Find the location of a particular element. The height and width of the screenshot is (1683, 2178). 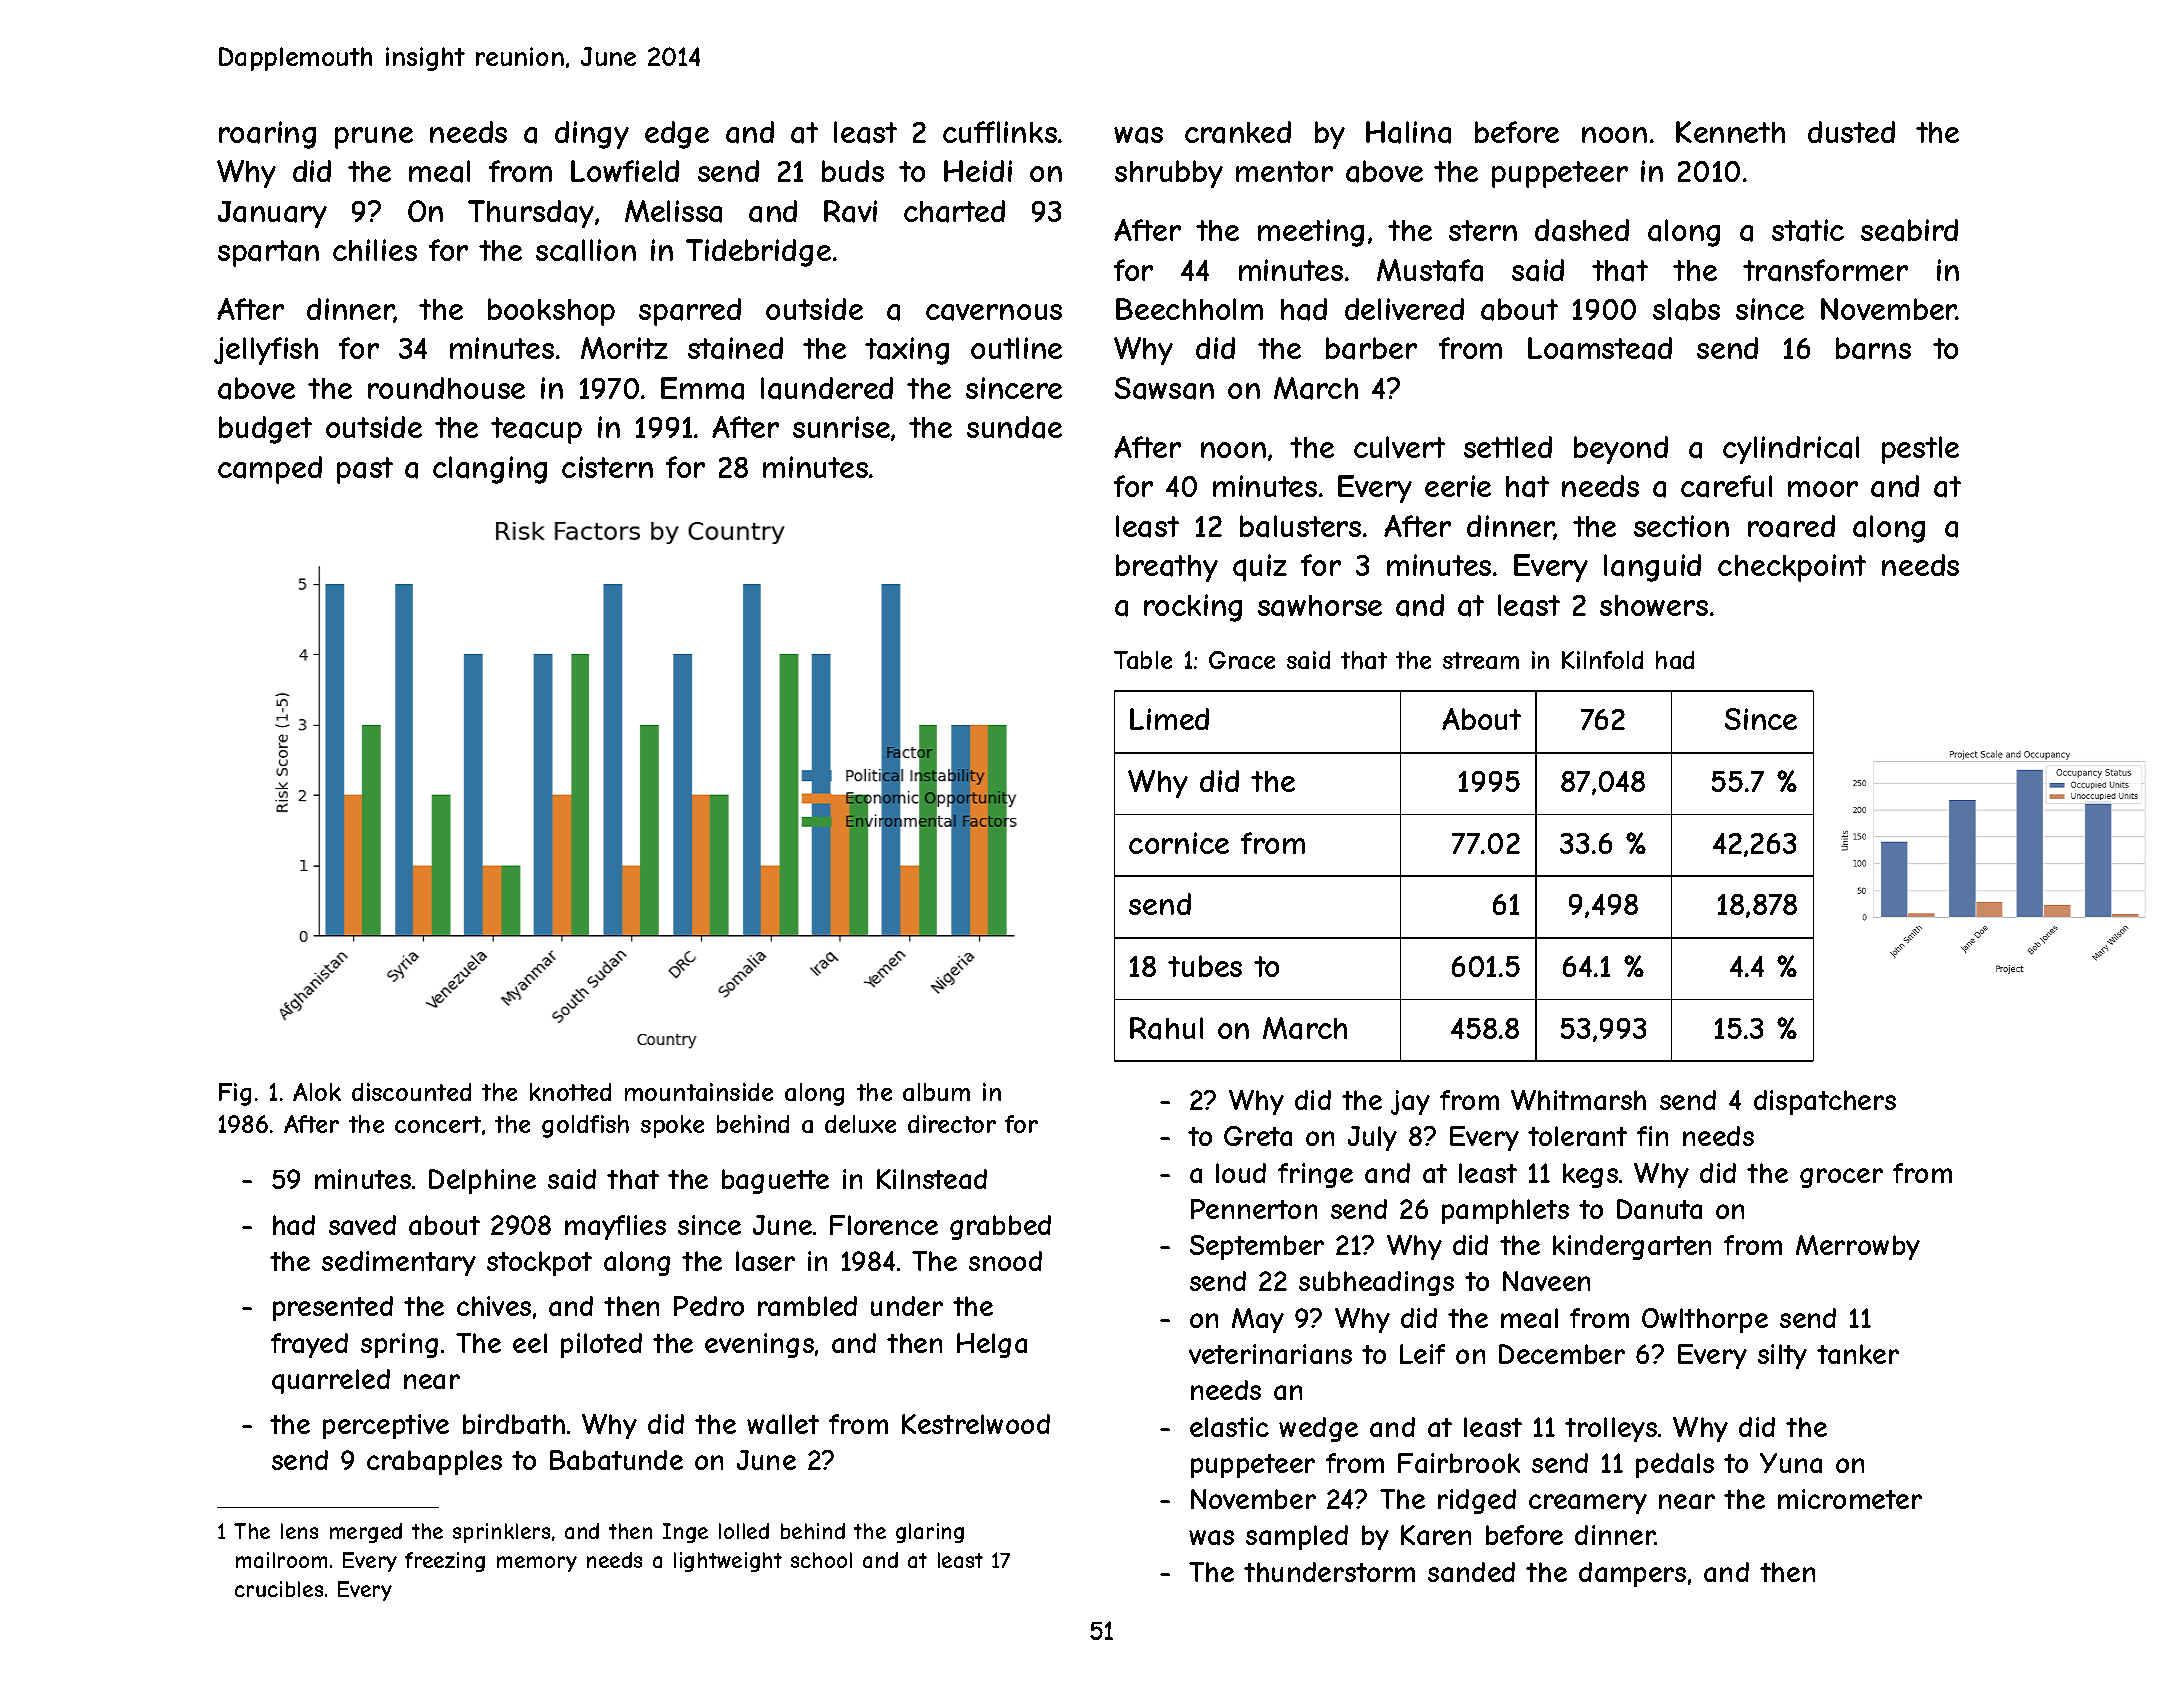

birdbath is located at coordinates (514, 1424).
